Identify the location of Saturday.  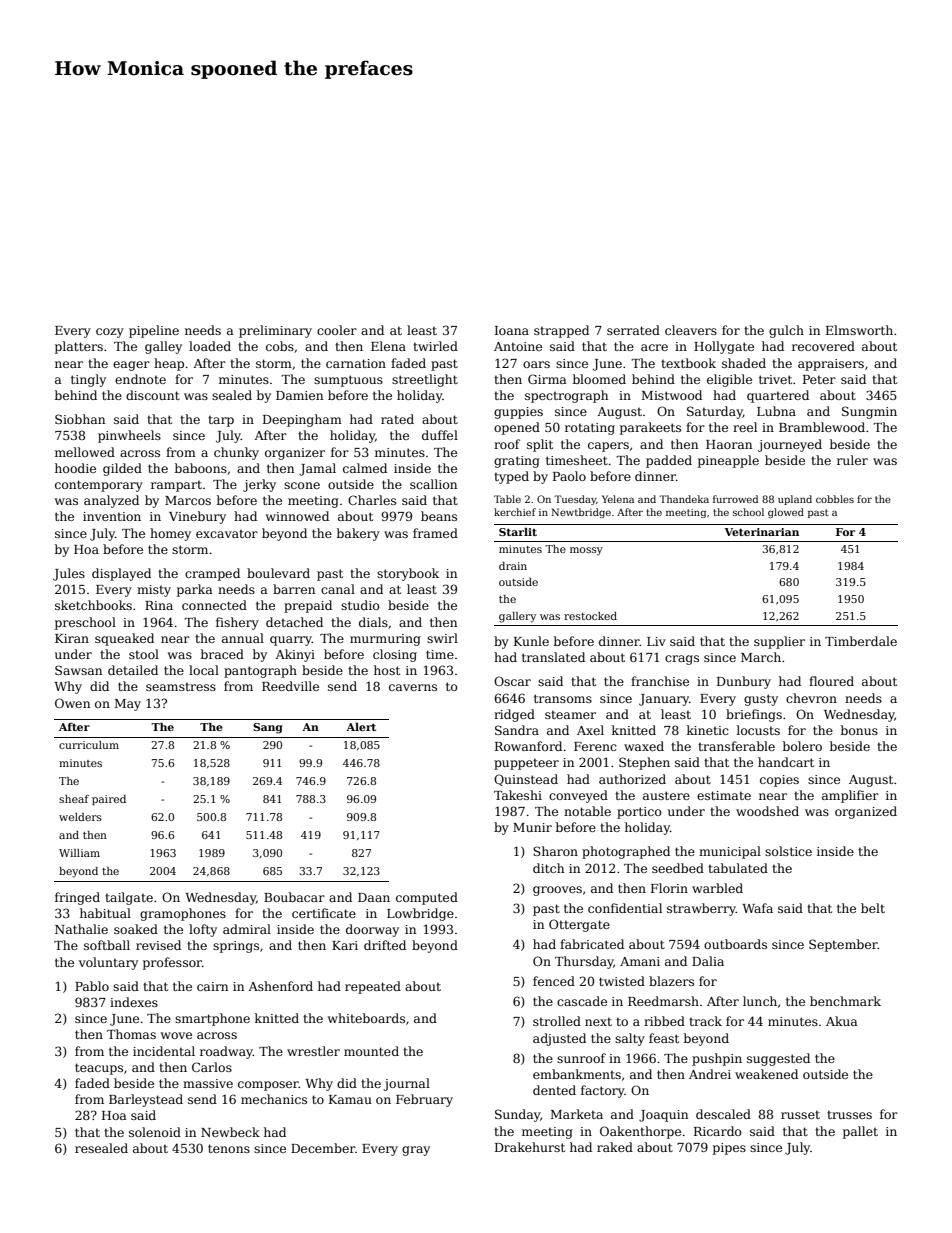
(715, 412).
